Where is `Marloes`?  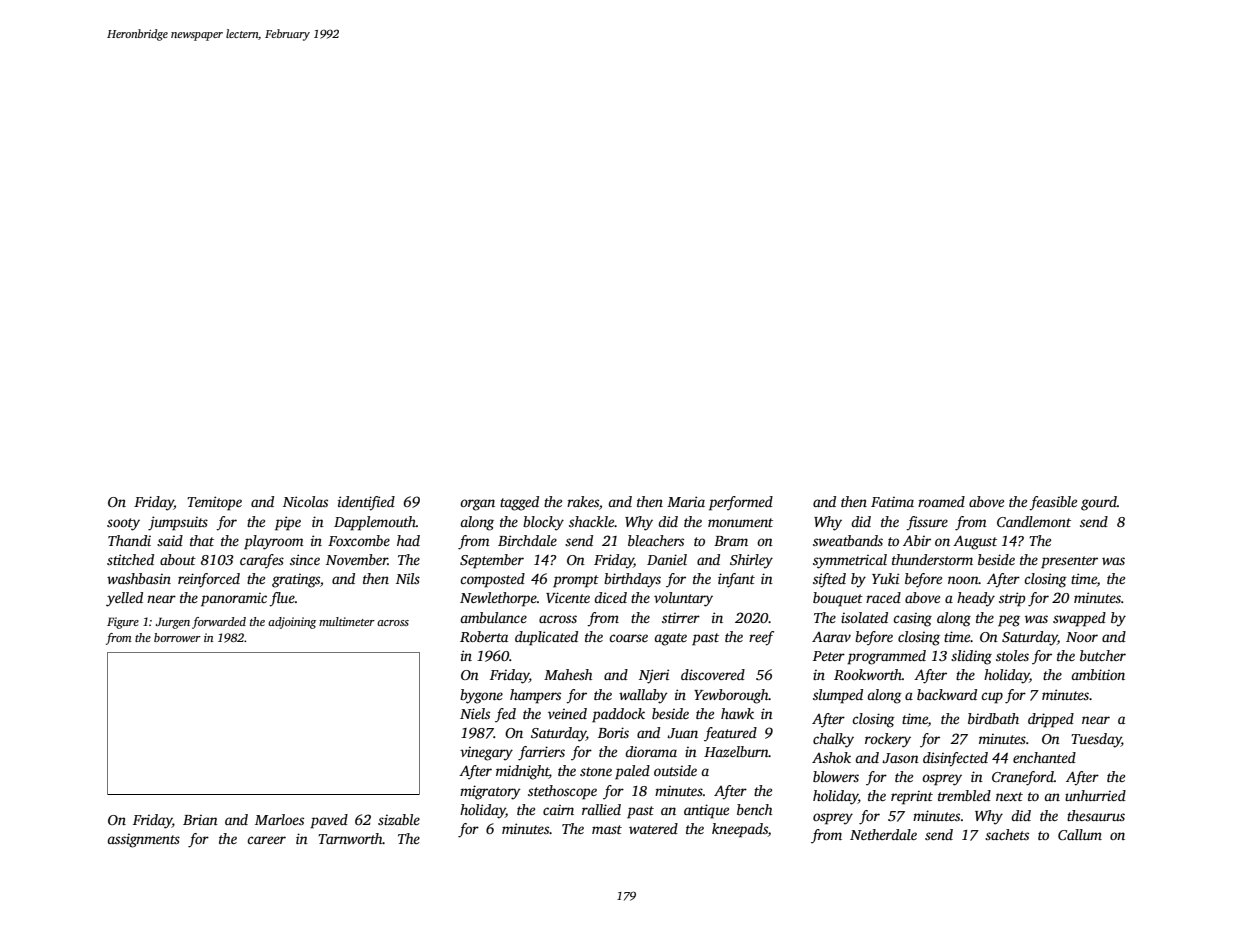 Marloes is located at coordinates (279, 819).
